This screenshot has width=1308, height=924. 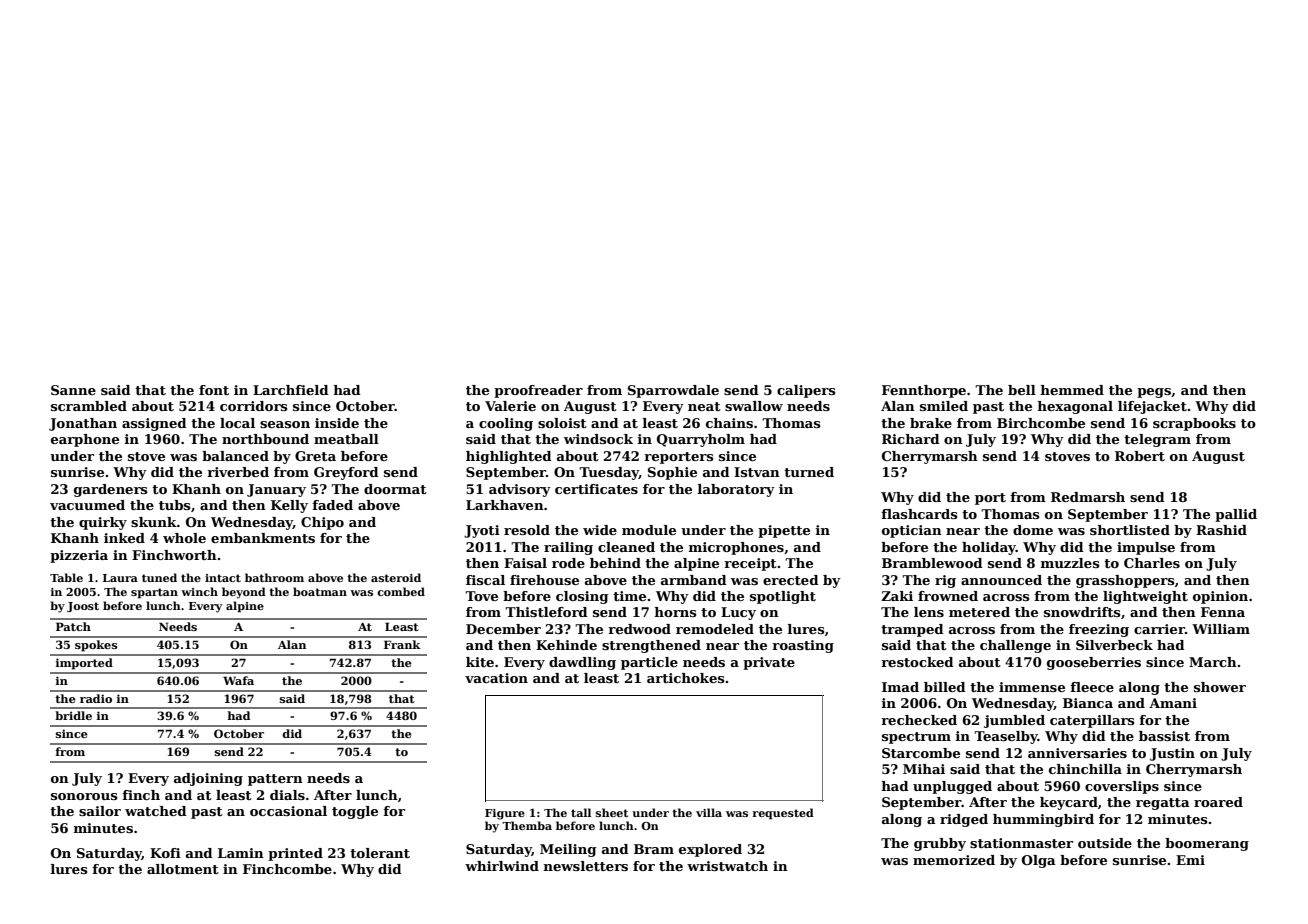 I want to click on Robert, so click(x=1140, y=456).
